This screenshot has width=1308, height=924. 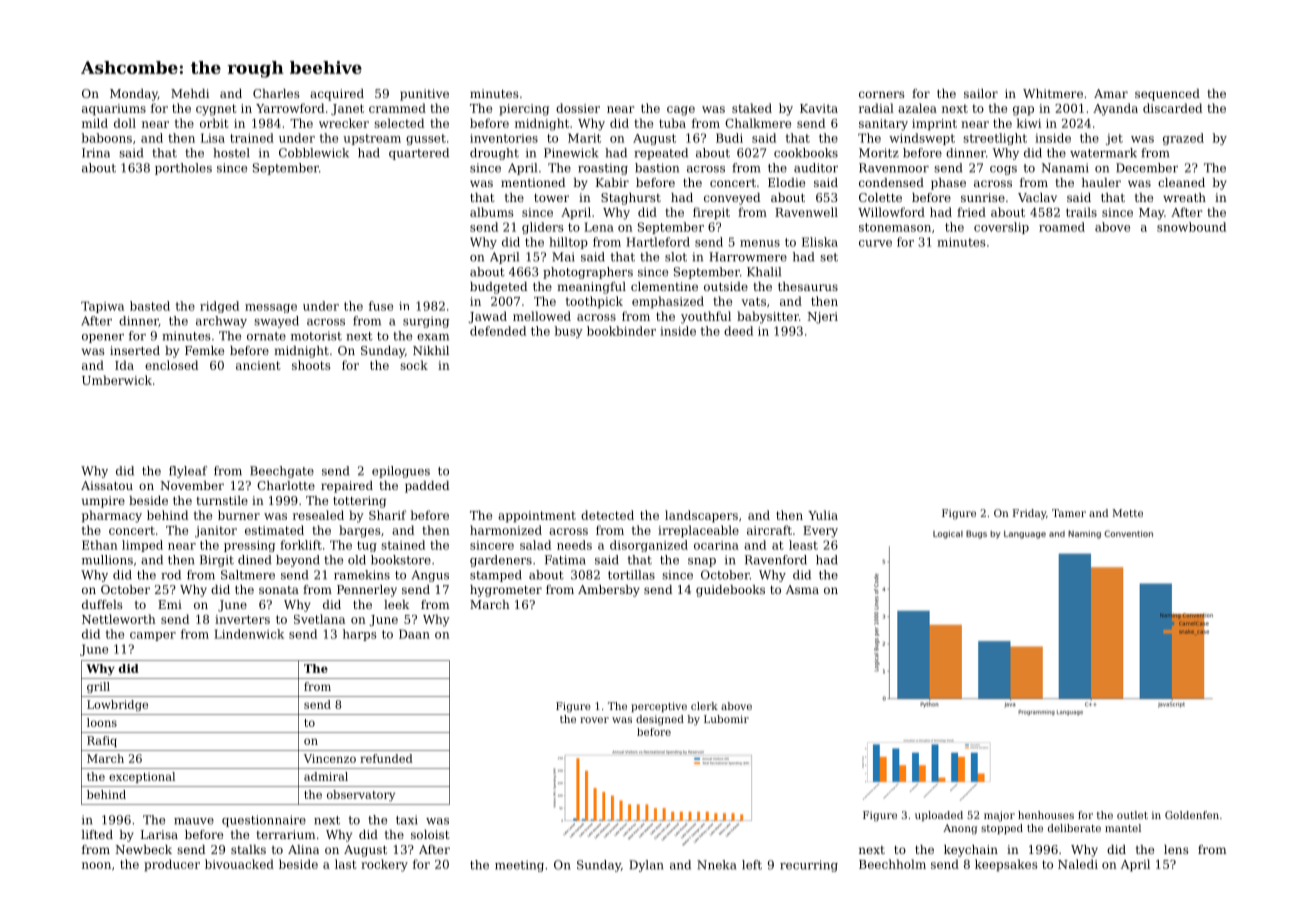 I want to click on Newbeck, so click(x=143, y=849).
